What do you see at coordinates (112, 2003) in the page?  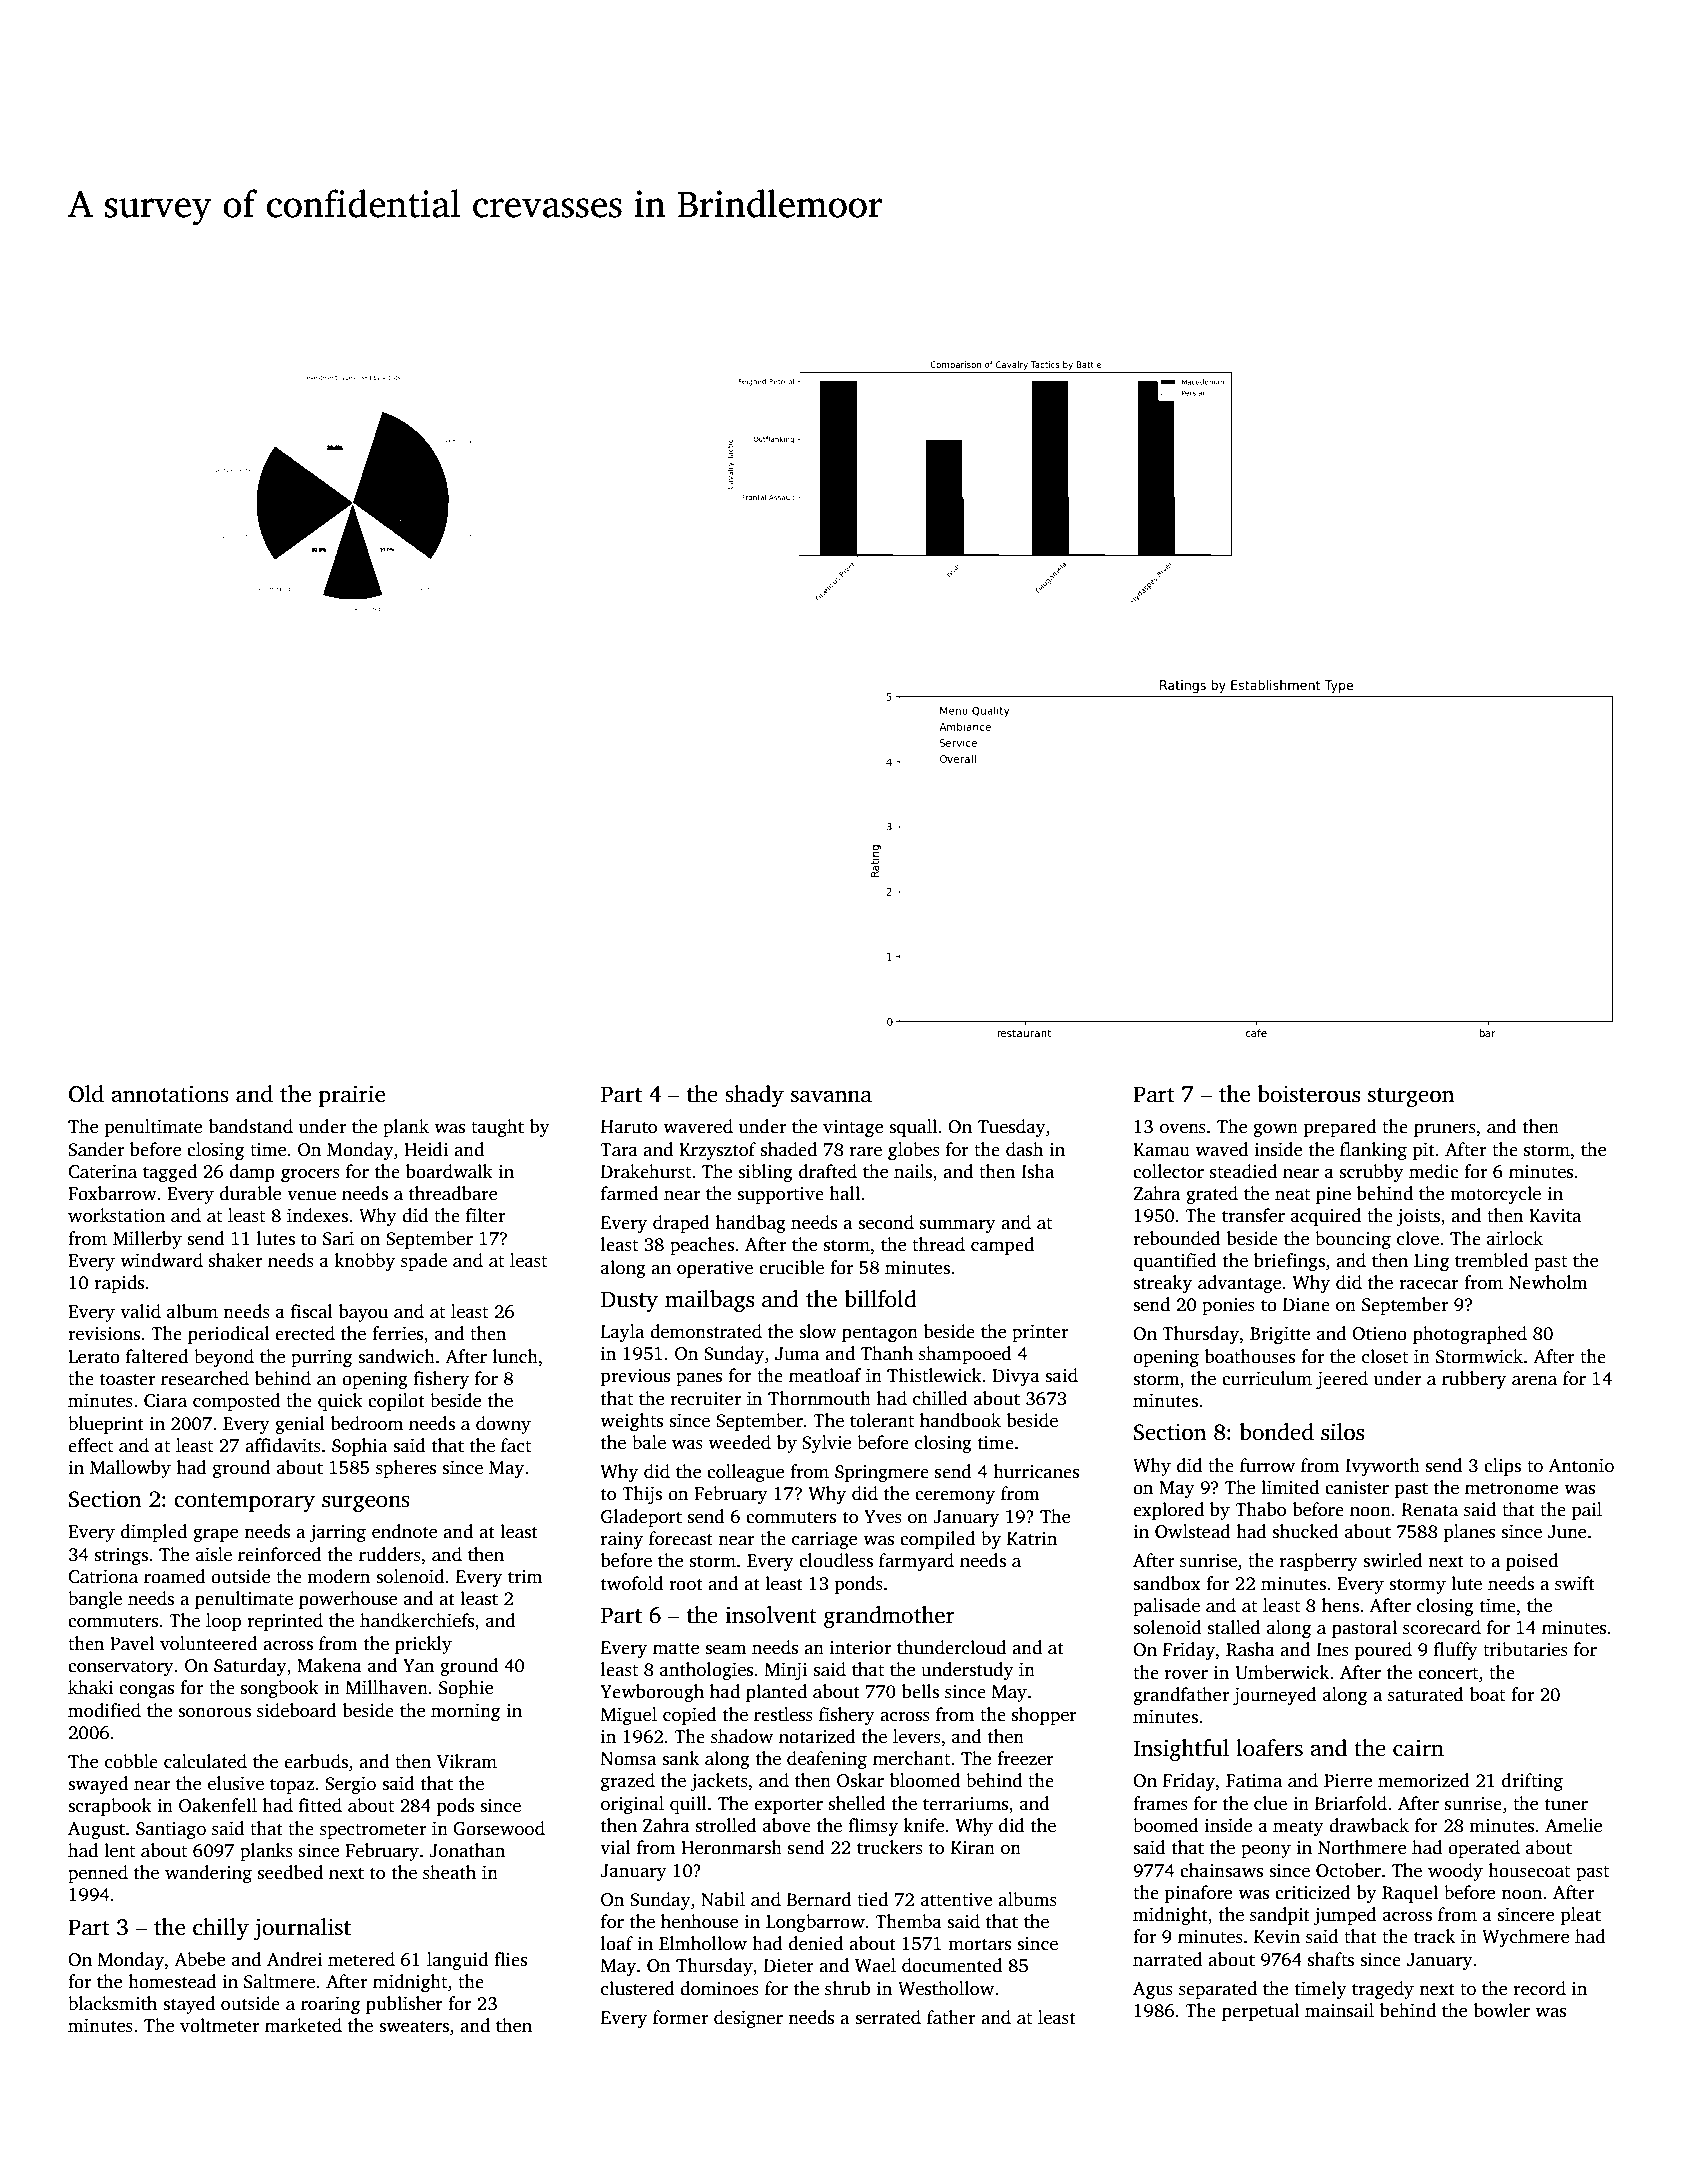 I see `blacksmith` at bounding box center [112, 2003].
